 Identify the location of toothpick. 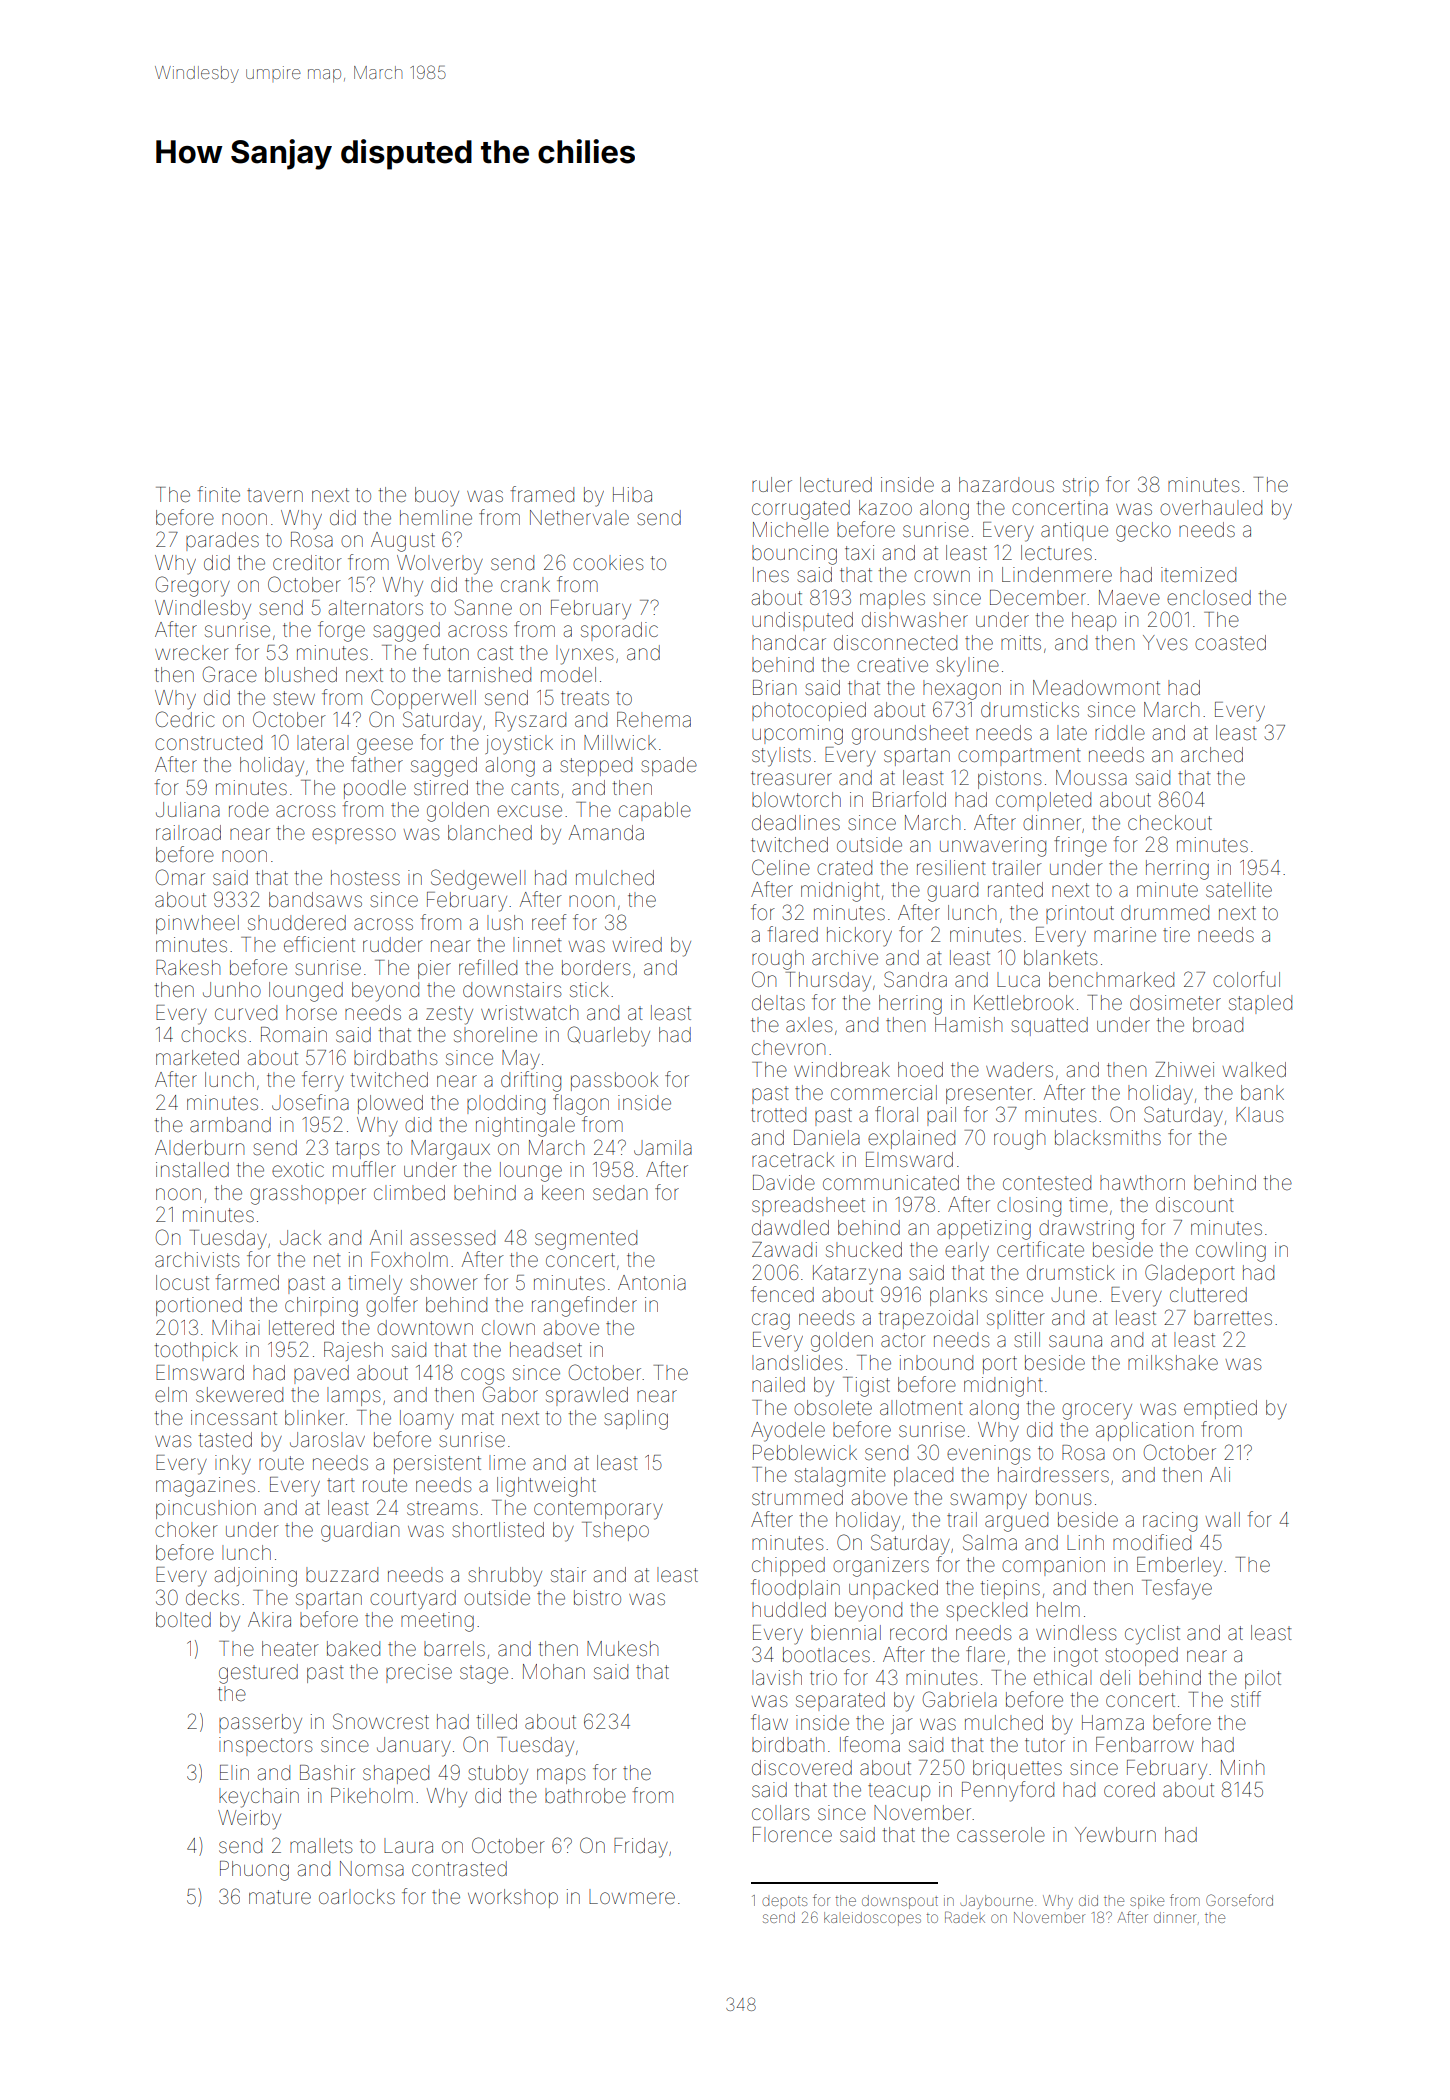
(196, 1351).
